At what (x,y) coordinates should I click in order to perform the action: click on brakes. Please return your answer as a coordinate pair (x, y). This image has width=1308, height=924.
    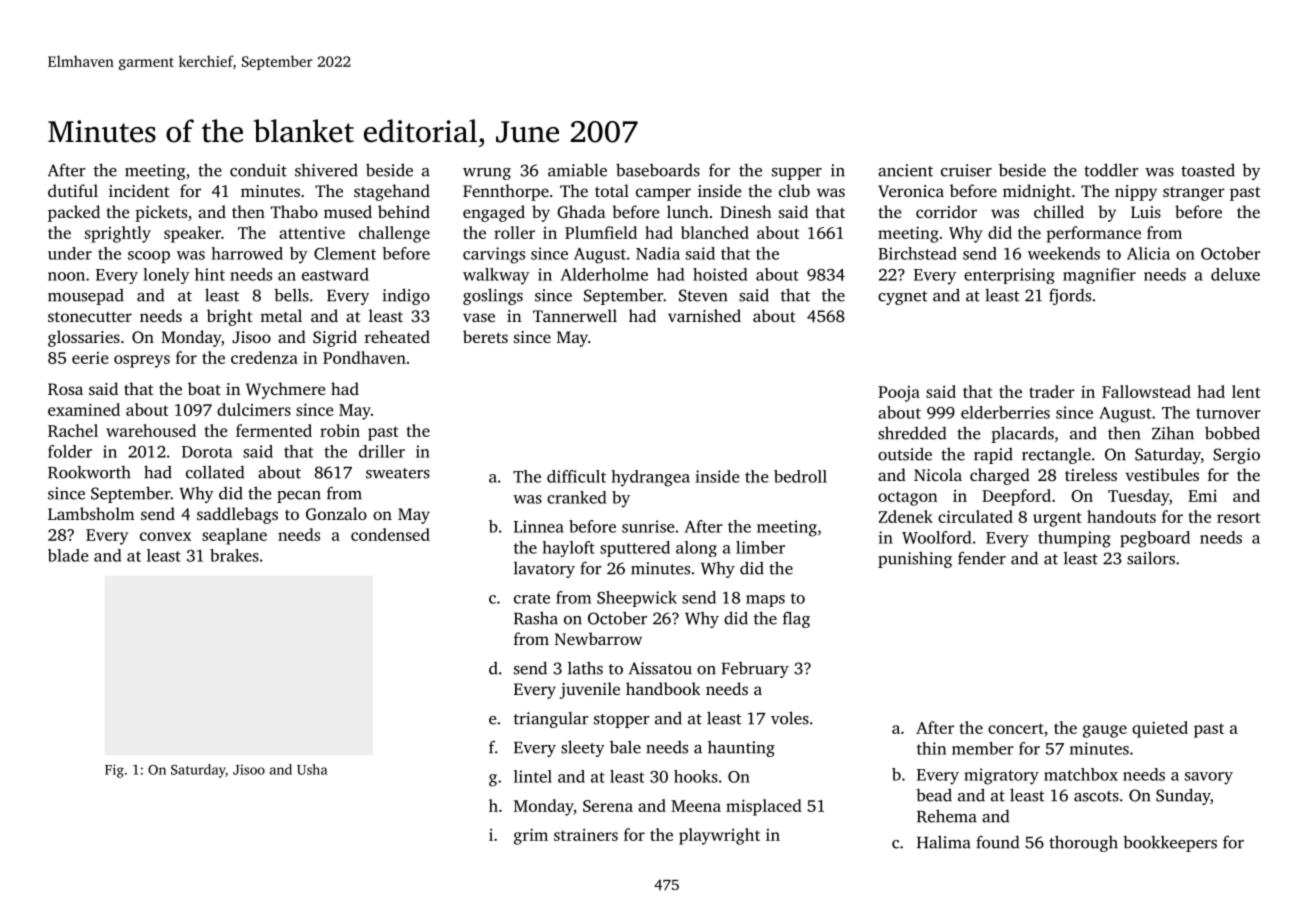
    Looking at the image, I should click on (234, 555).
